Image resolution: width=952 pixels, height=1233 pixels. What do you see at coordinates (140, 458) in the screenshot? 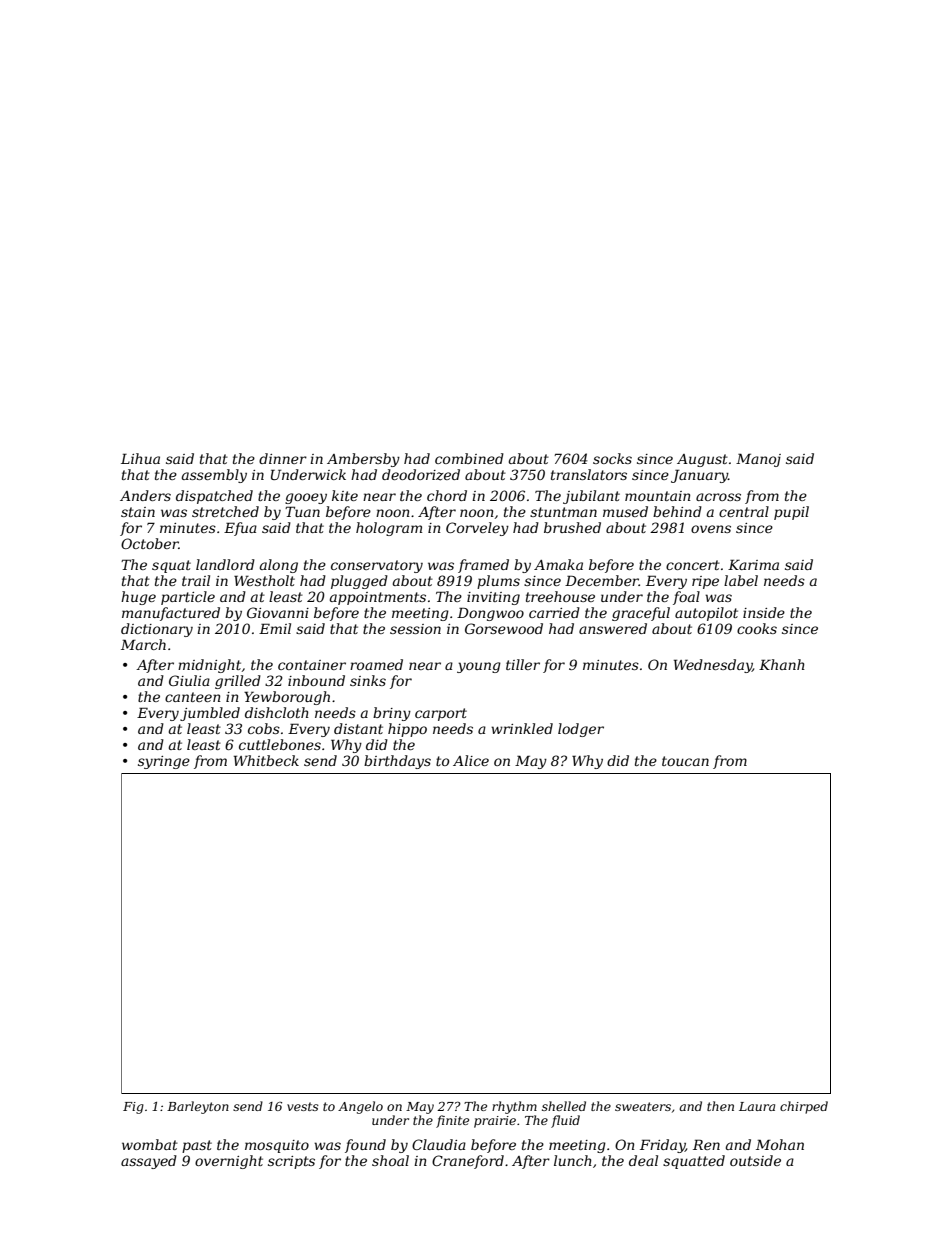
I see `Lihua` at bounding box center [140, 458].
